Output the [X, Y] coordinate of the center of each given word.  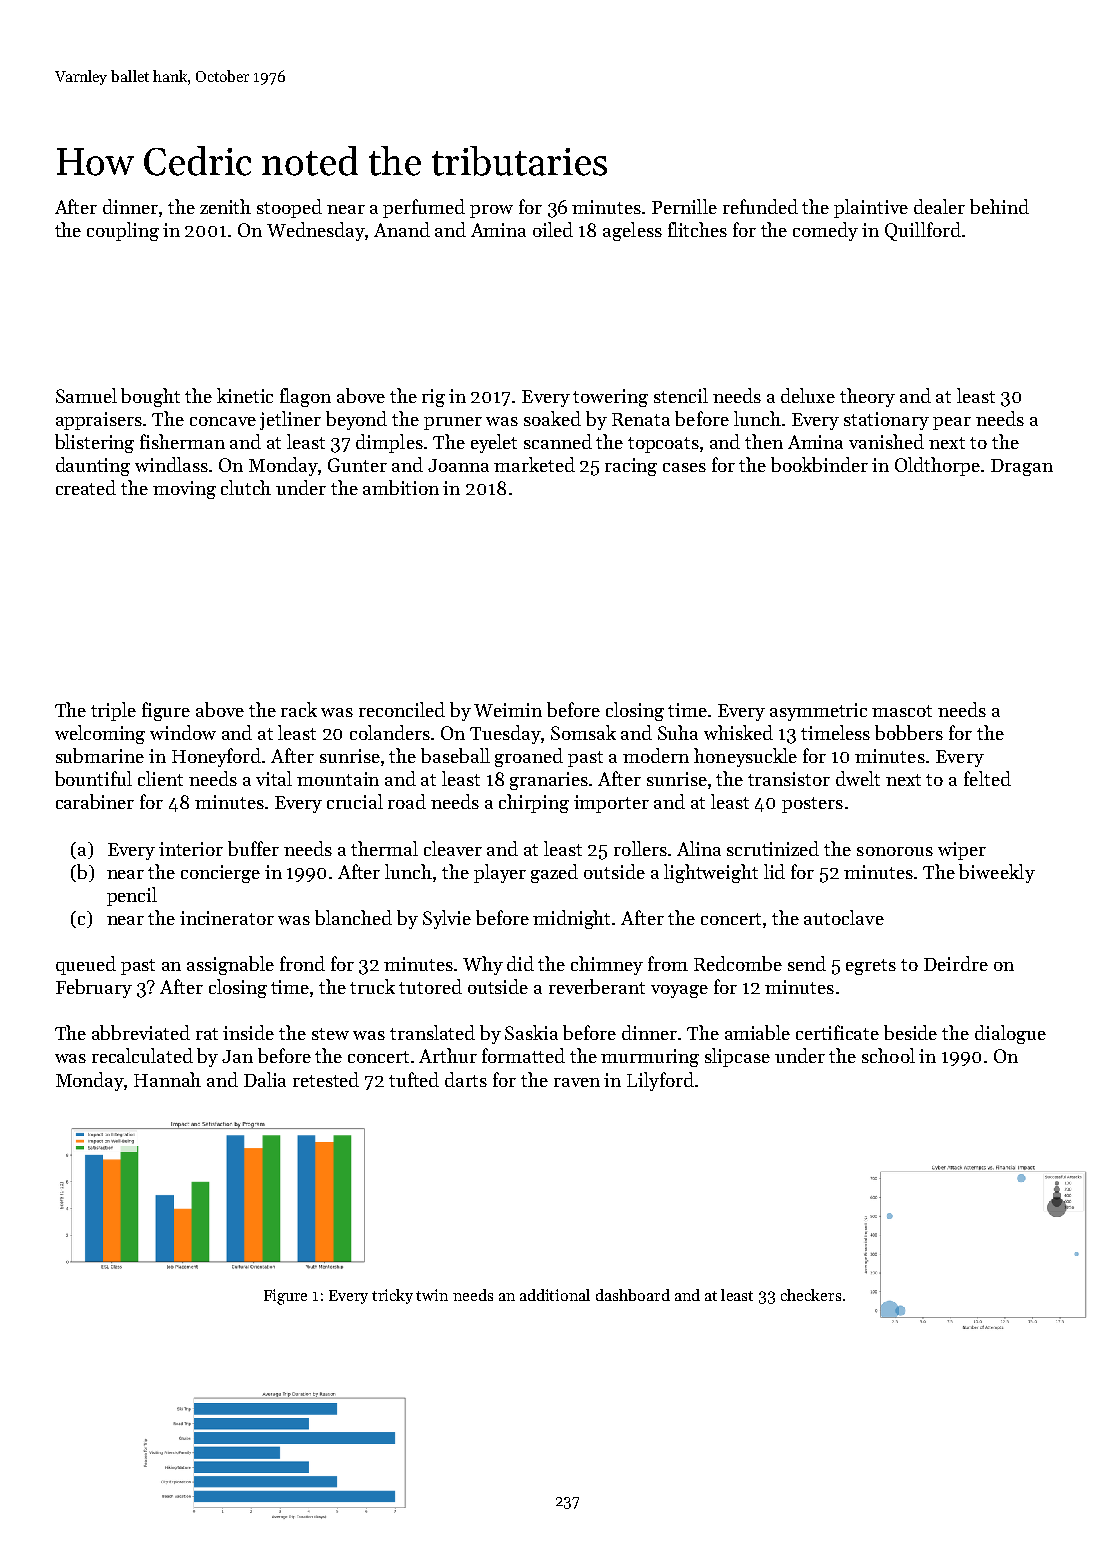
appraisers [99, 421]
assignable [230, 965]
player [500, 873]
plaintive [871, 208]
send [807, 963]
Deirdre [956, 963]
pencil [132, 896]
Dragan [1022, 467]
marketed [534, 464]
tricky [392, 1296]
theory [867, 397]
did [520, 963]
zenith [225, 206]
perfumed [424, 208]
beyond [356, 420]
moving [184, 490]
